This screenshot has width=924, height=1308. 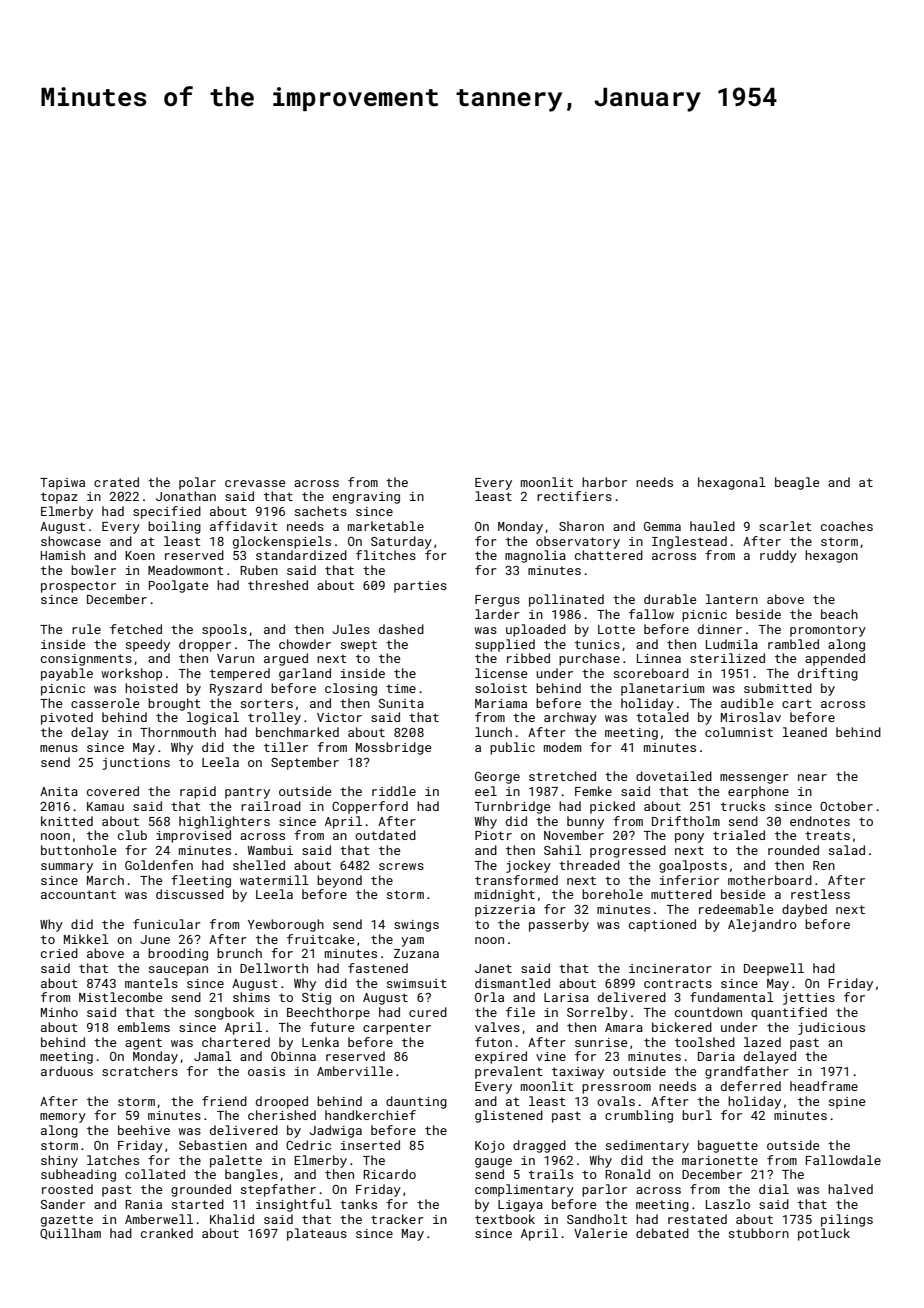 What do you see at coordinates (847, 1103) in the screenshot?
I see `spine` at bounding box center [847, 1103].
